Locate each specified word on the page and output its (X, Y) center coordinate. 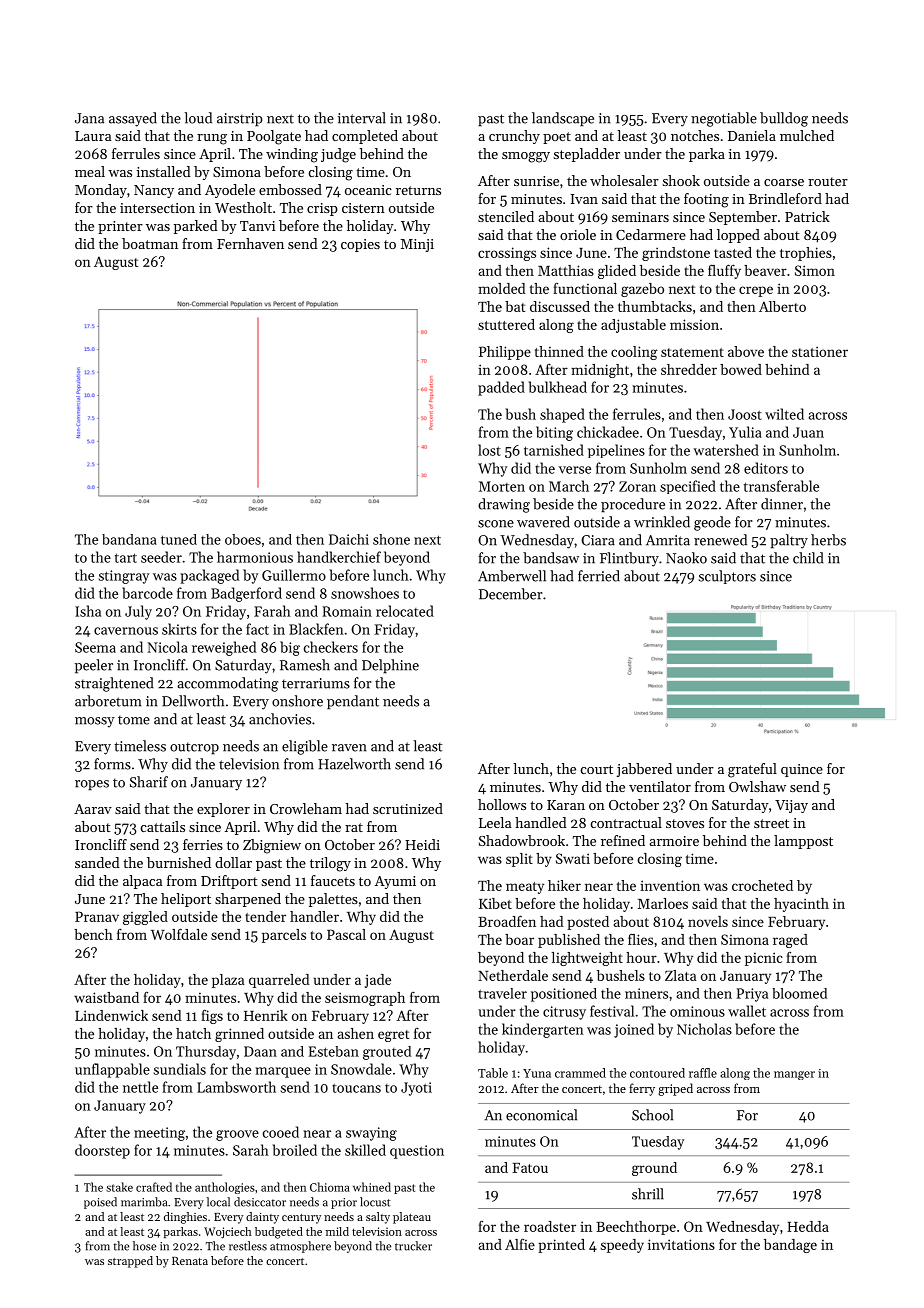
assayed (133, 119)
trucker (413, 1246)
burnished (179, 862)
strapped (130, 1262)
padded (501, 388)
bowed (741, 369)
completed (365, 137)
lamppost (803, 842)
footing (706, 200)
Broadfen (507, 921)
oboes (243, 539)
